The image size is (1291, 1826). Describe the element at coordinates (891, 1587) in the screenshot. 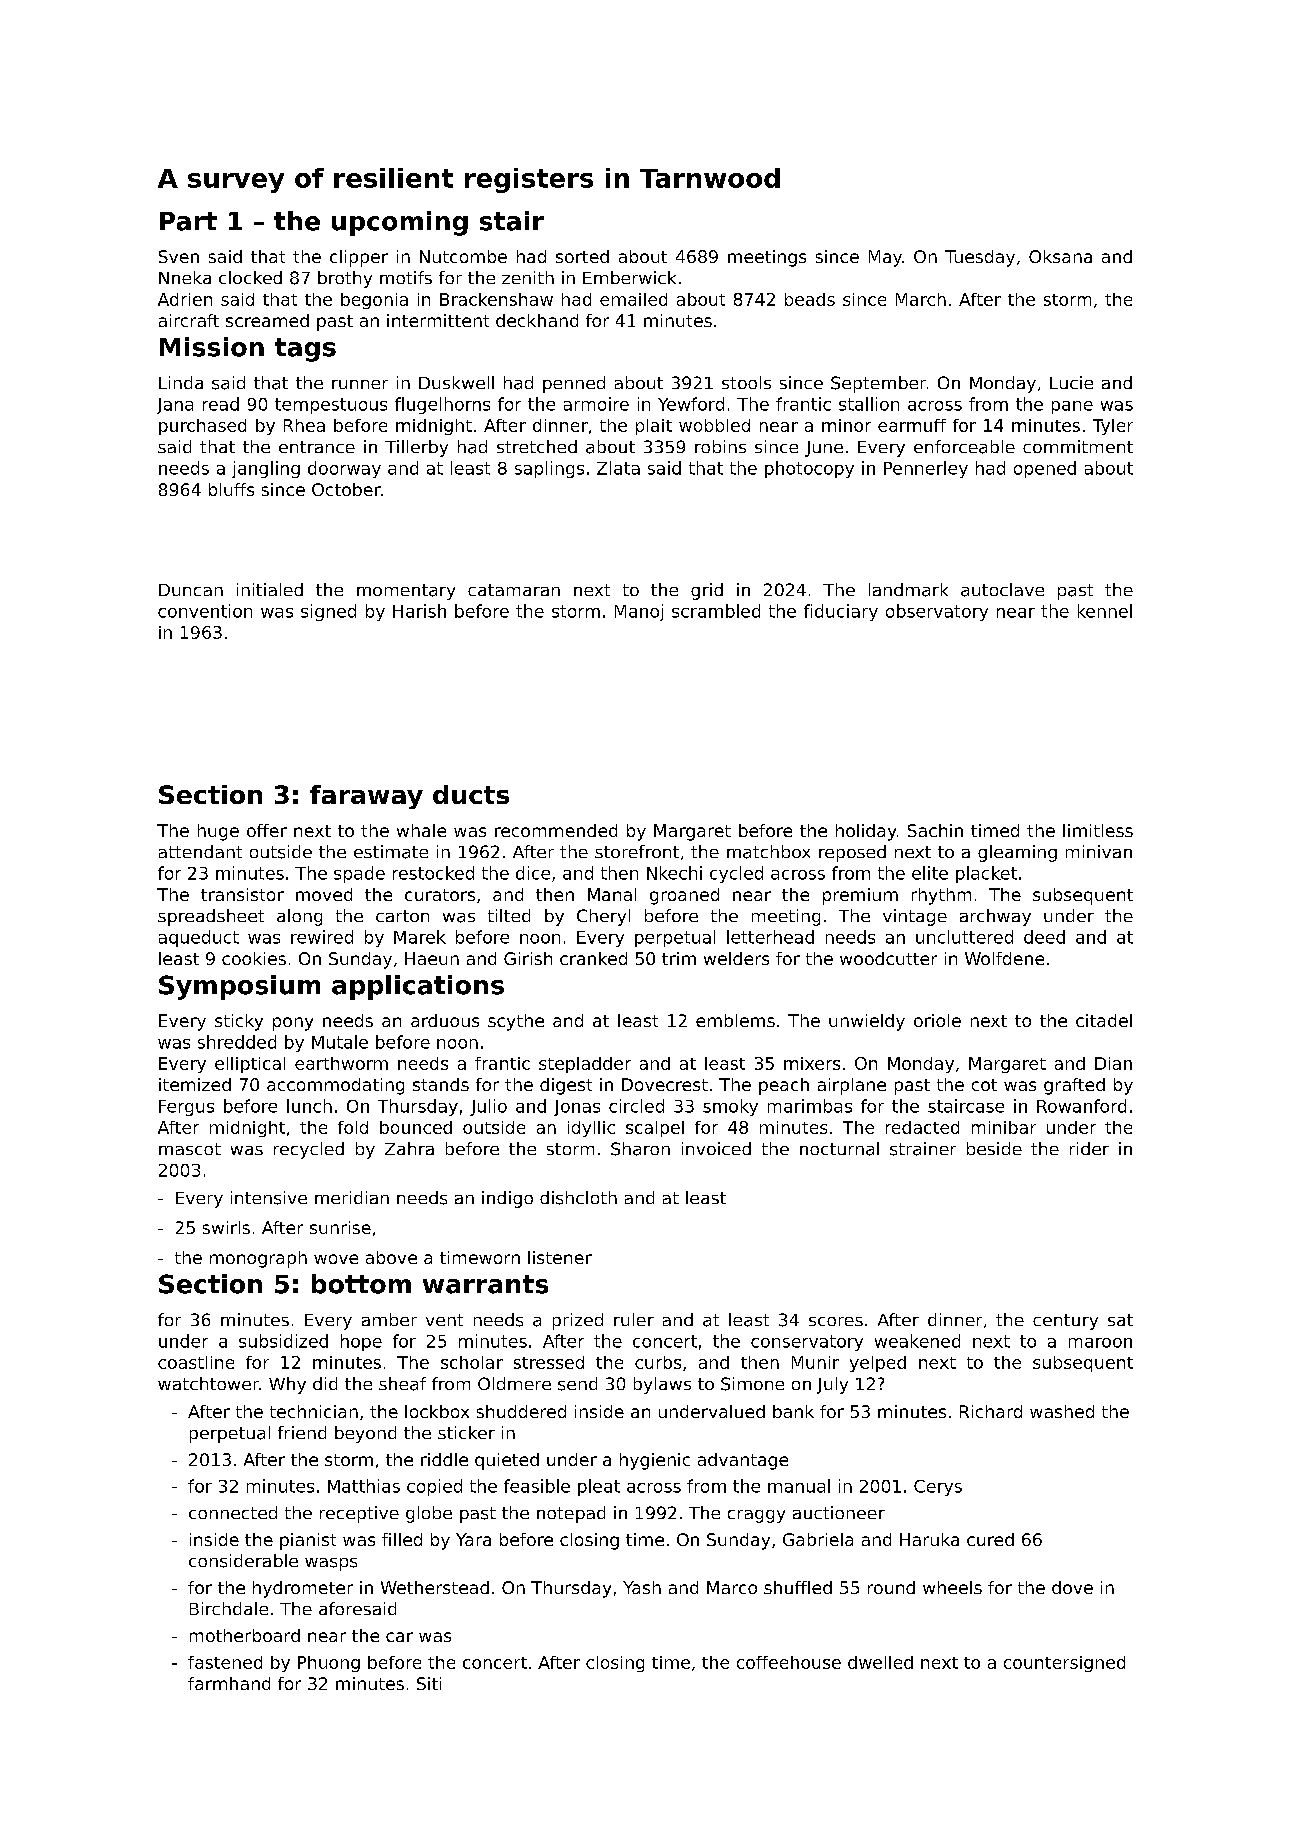

I see `round` at that location.
